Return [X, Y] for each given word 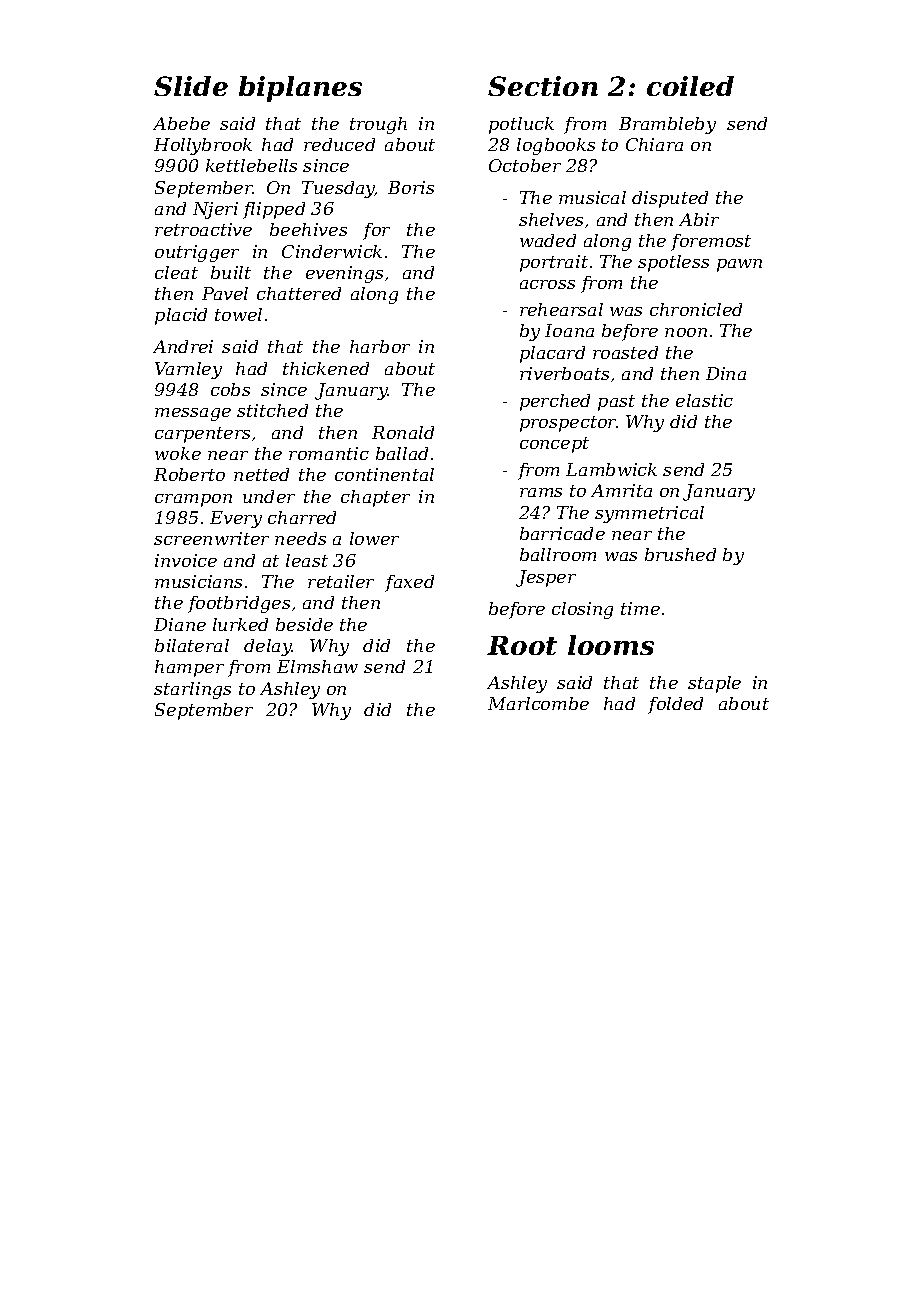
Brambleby [667, 125]
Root [522, 645]
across [547, 284]
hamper [189, 668]
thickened [326, 368]
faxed [409, 583]
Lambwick [611, 469]
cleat [176, 272]
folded [675, 705]
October [525, 165]
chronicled [696, 309]
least [307, 560]
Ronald [403, 432]
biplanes [300, 89]
